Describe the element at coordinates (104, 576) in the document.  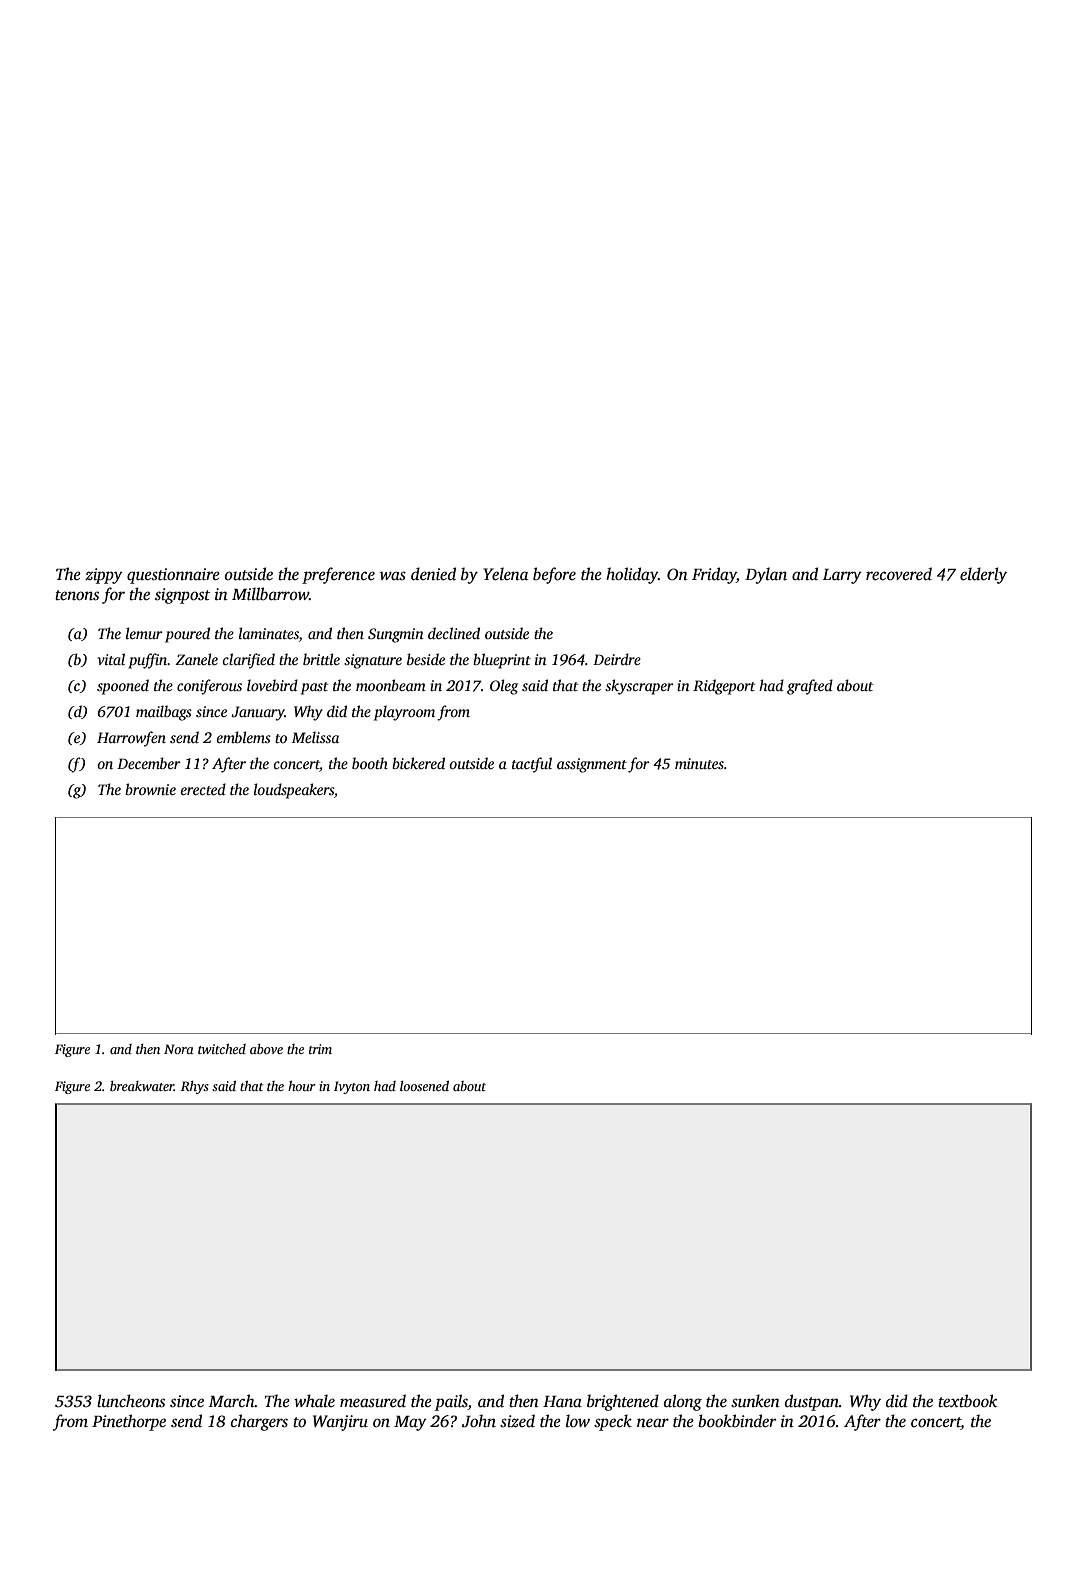
I see `zippy` at that location.
